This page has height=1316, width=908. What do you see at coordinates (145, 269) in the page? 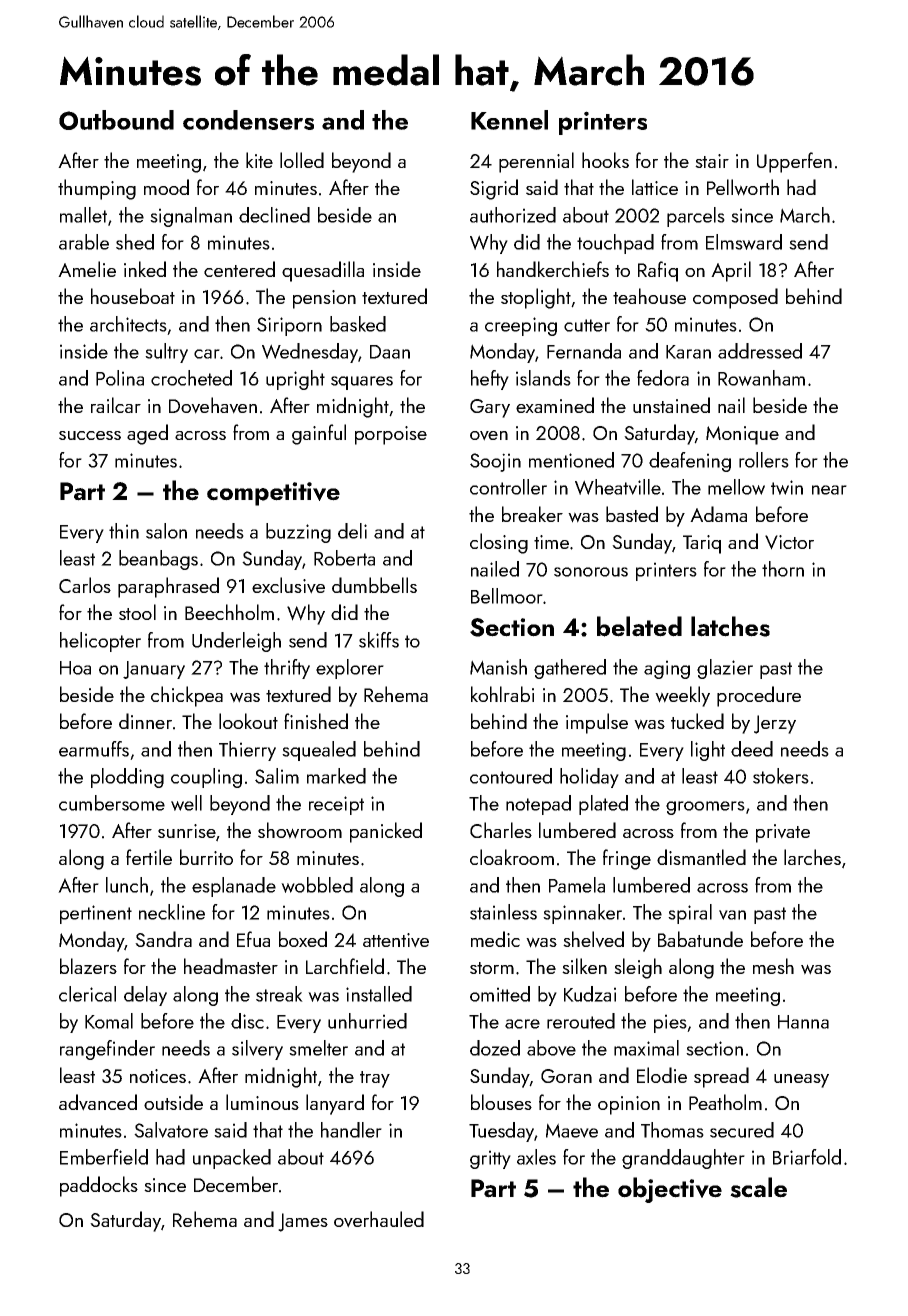
I see `inked` at bounding box center [145, 269].
